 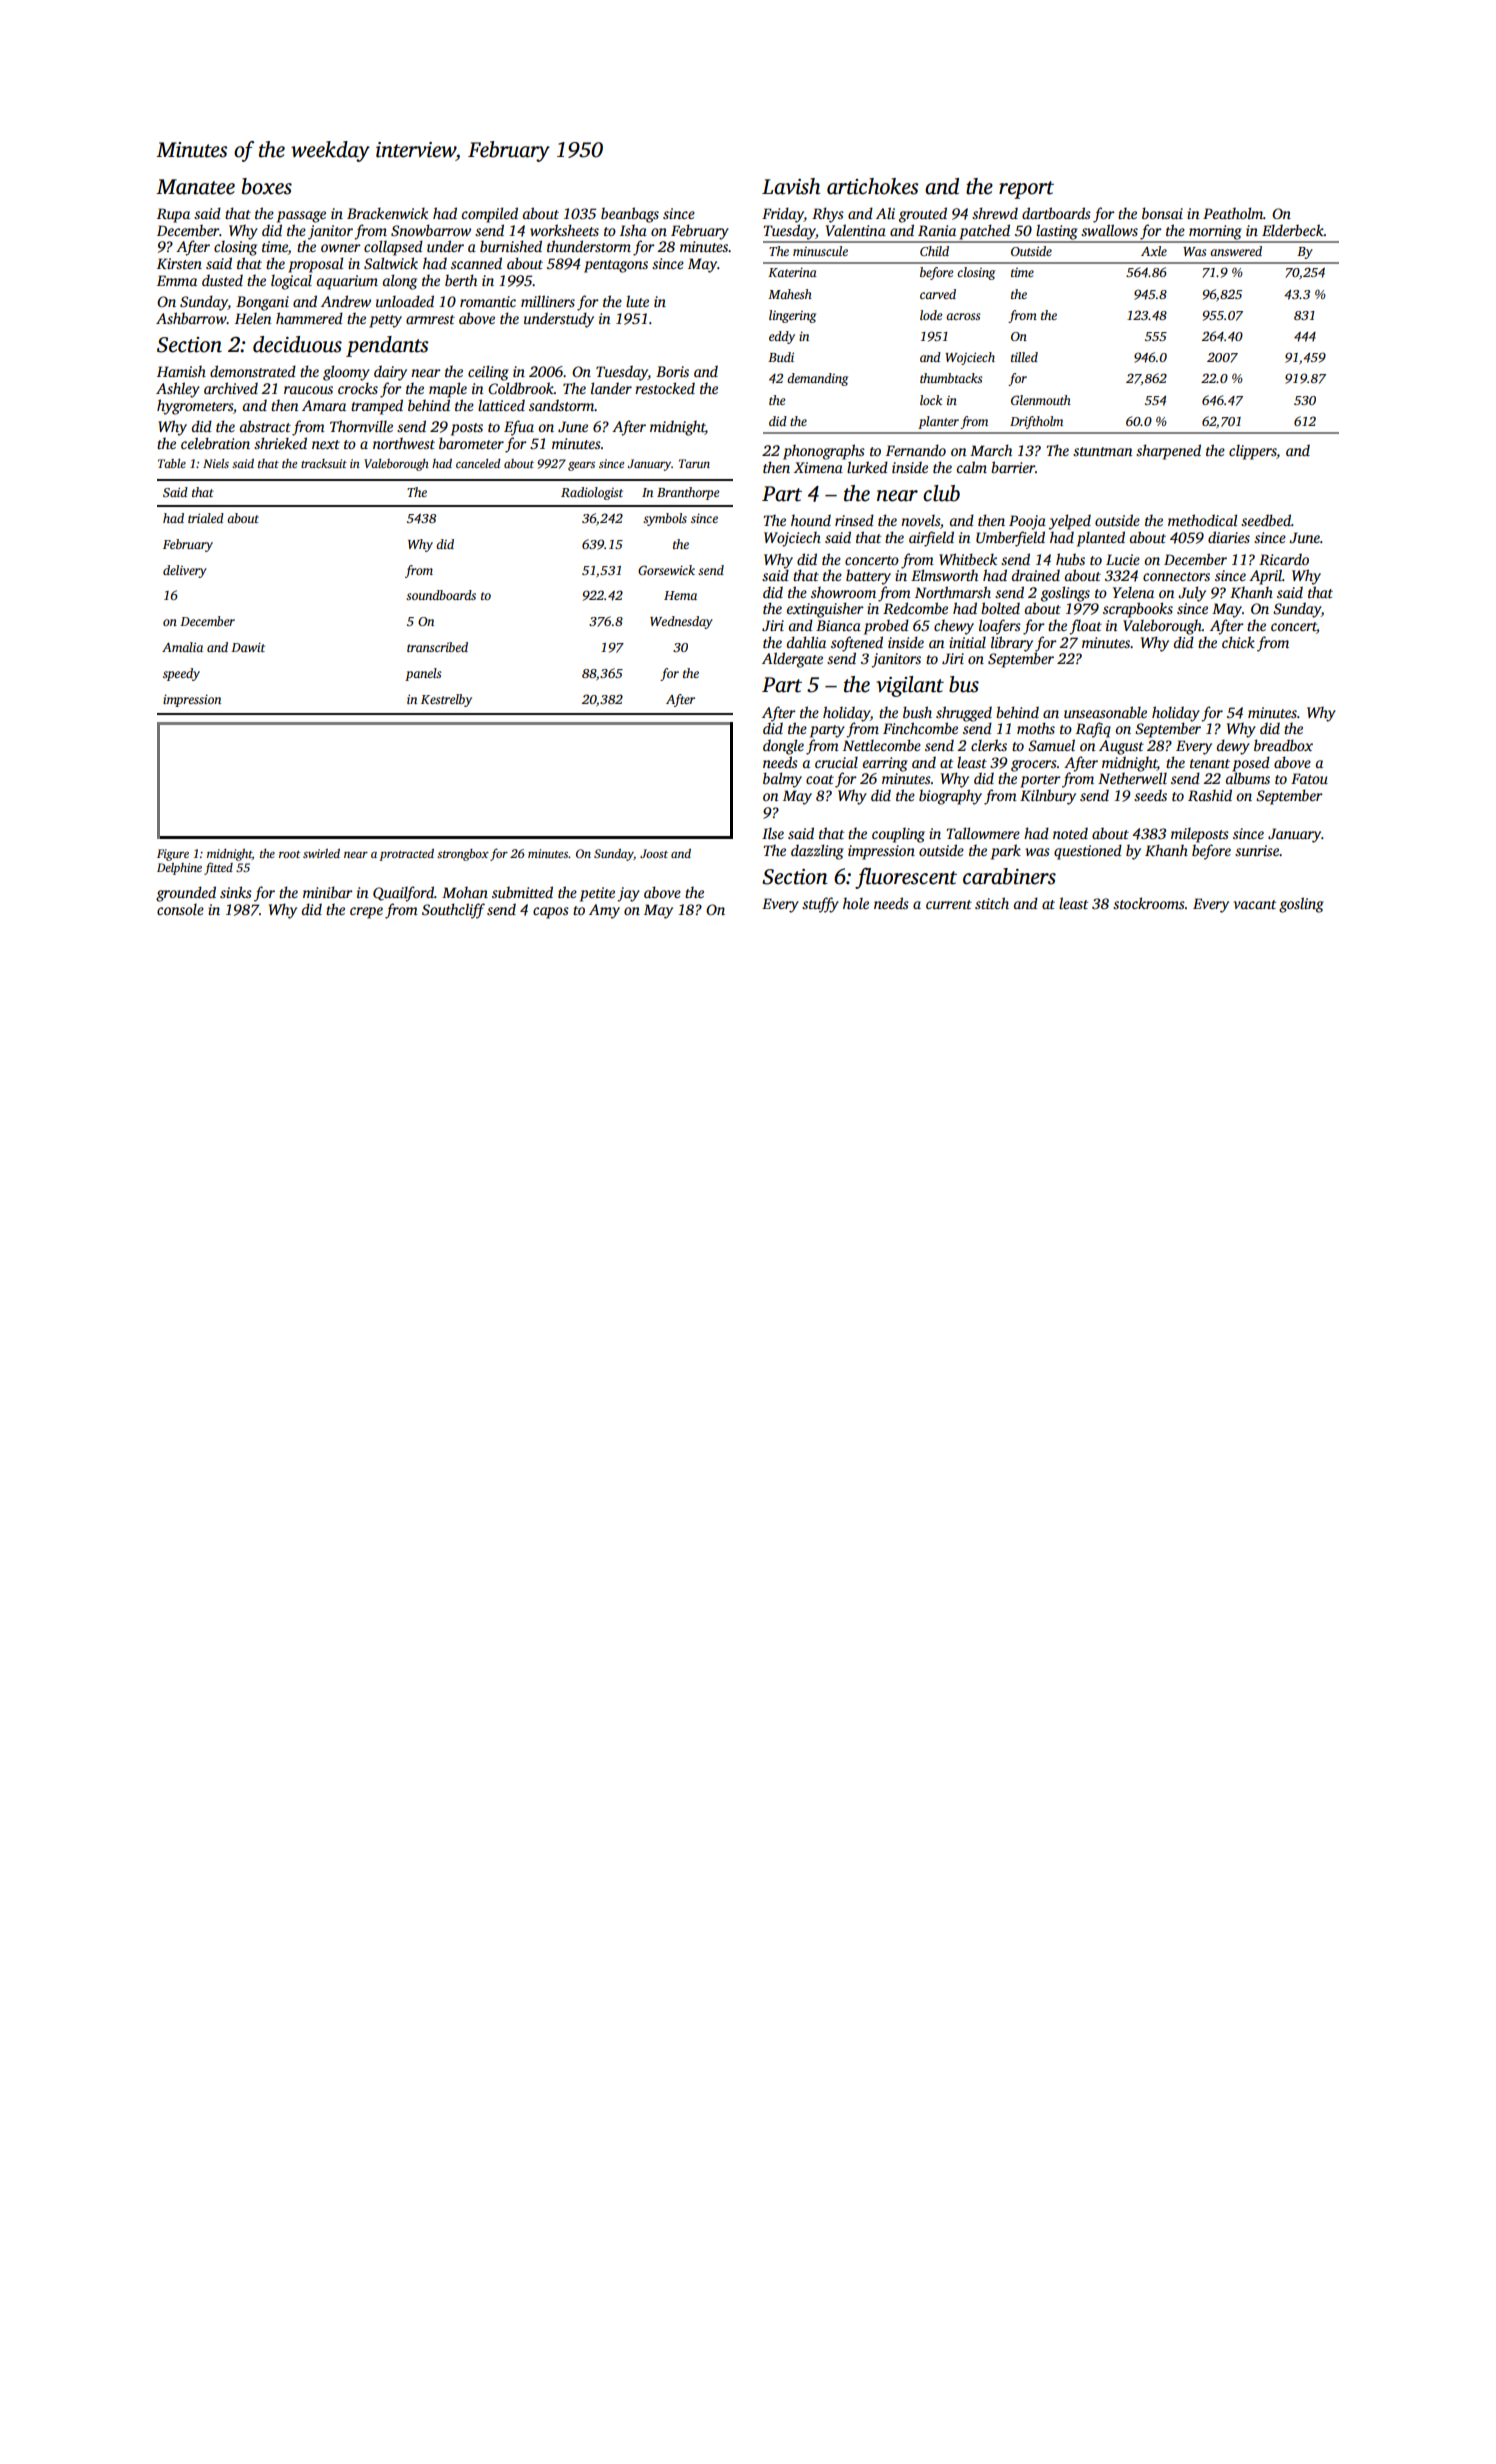 What do you see at coordinates (1233, 213) in the screenshot?
I see `Peatholm` at bounding box center [1233, 213].
